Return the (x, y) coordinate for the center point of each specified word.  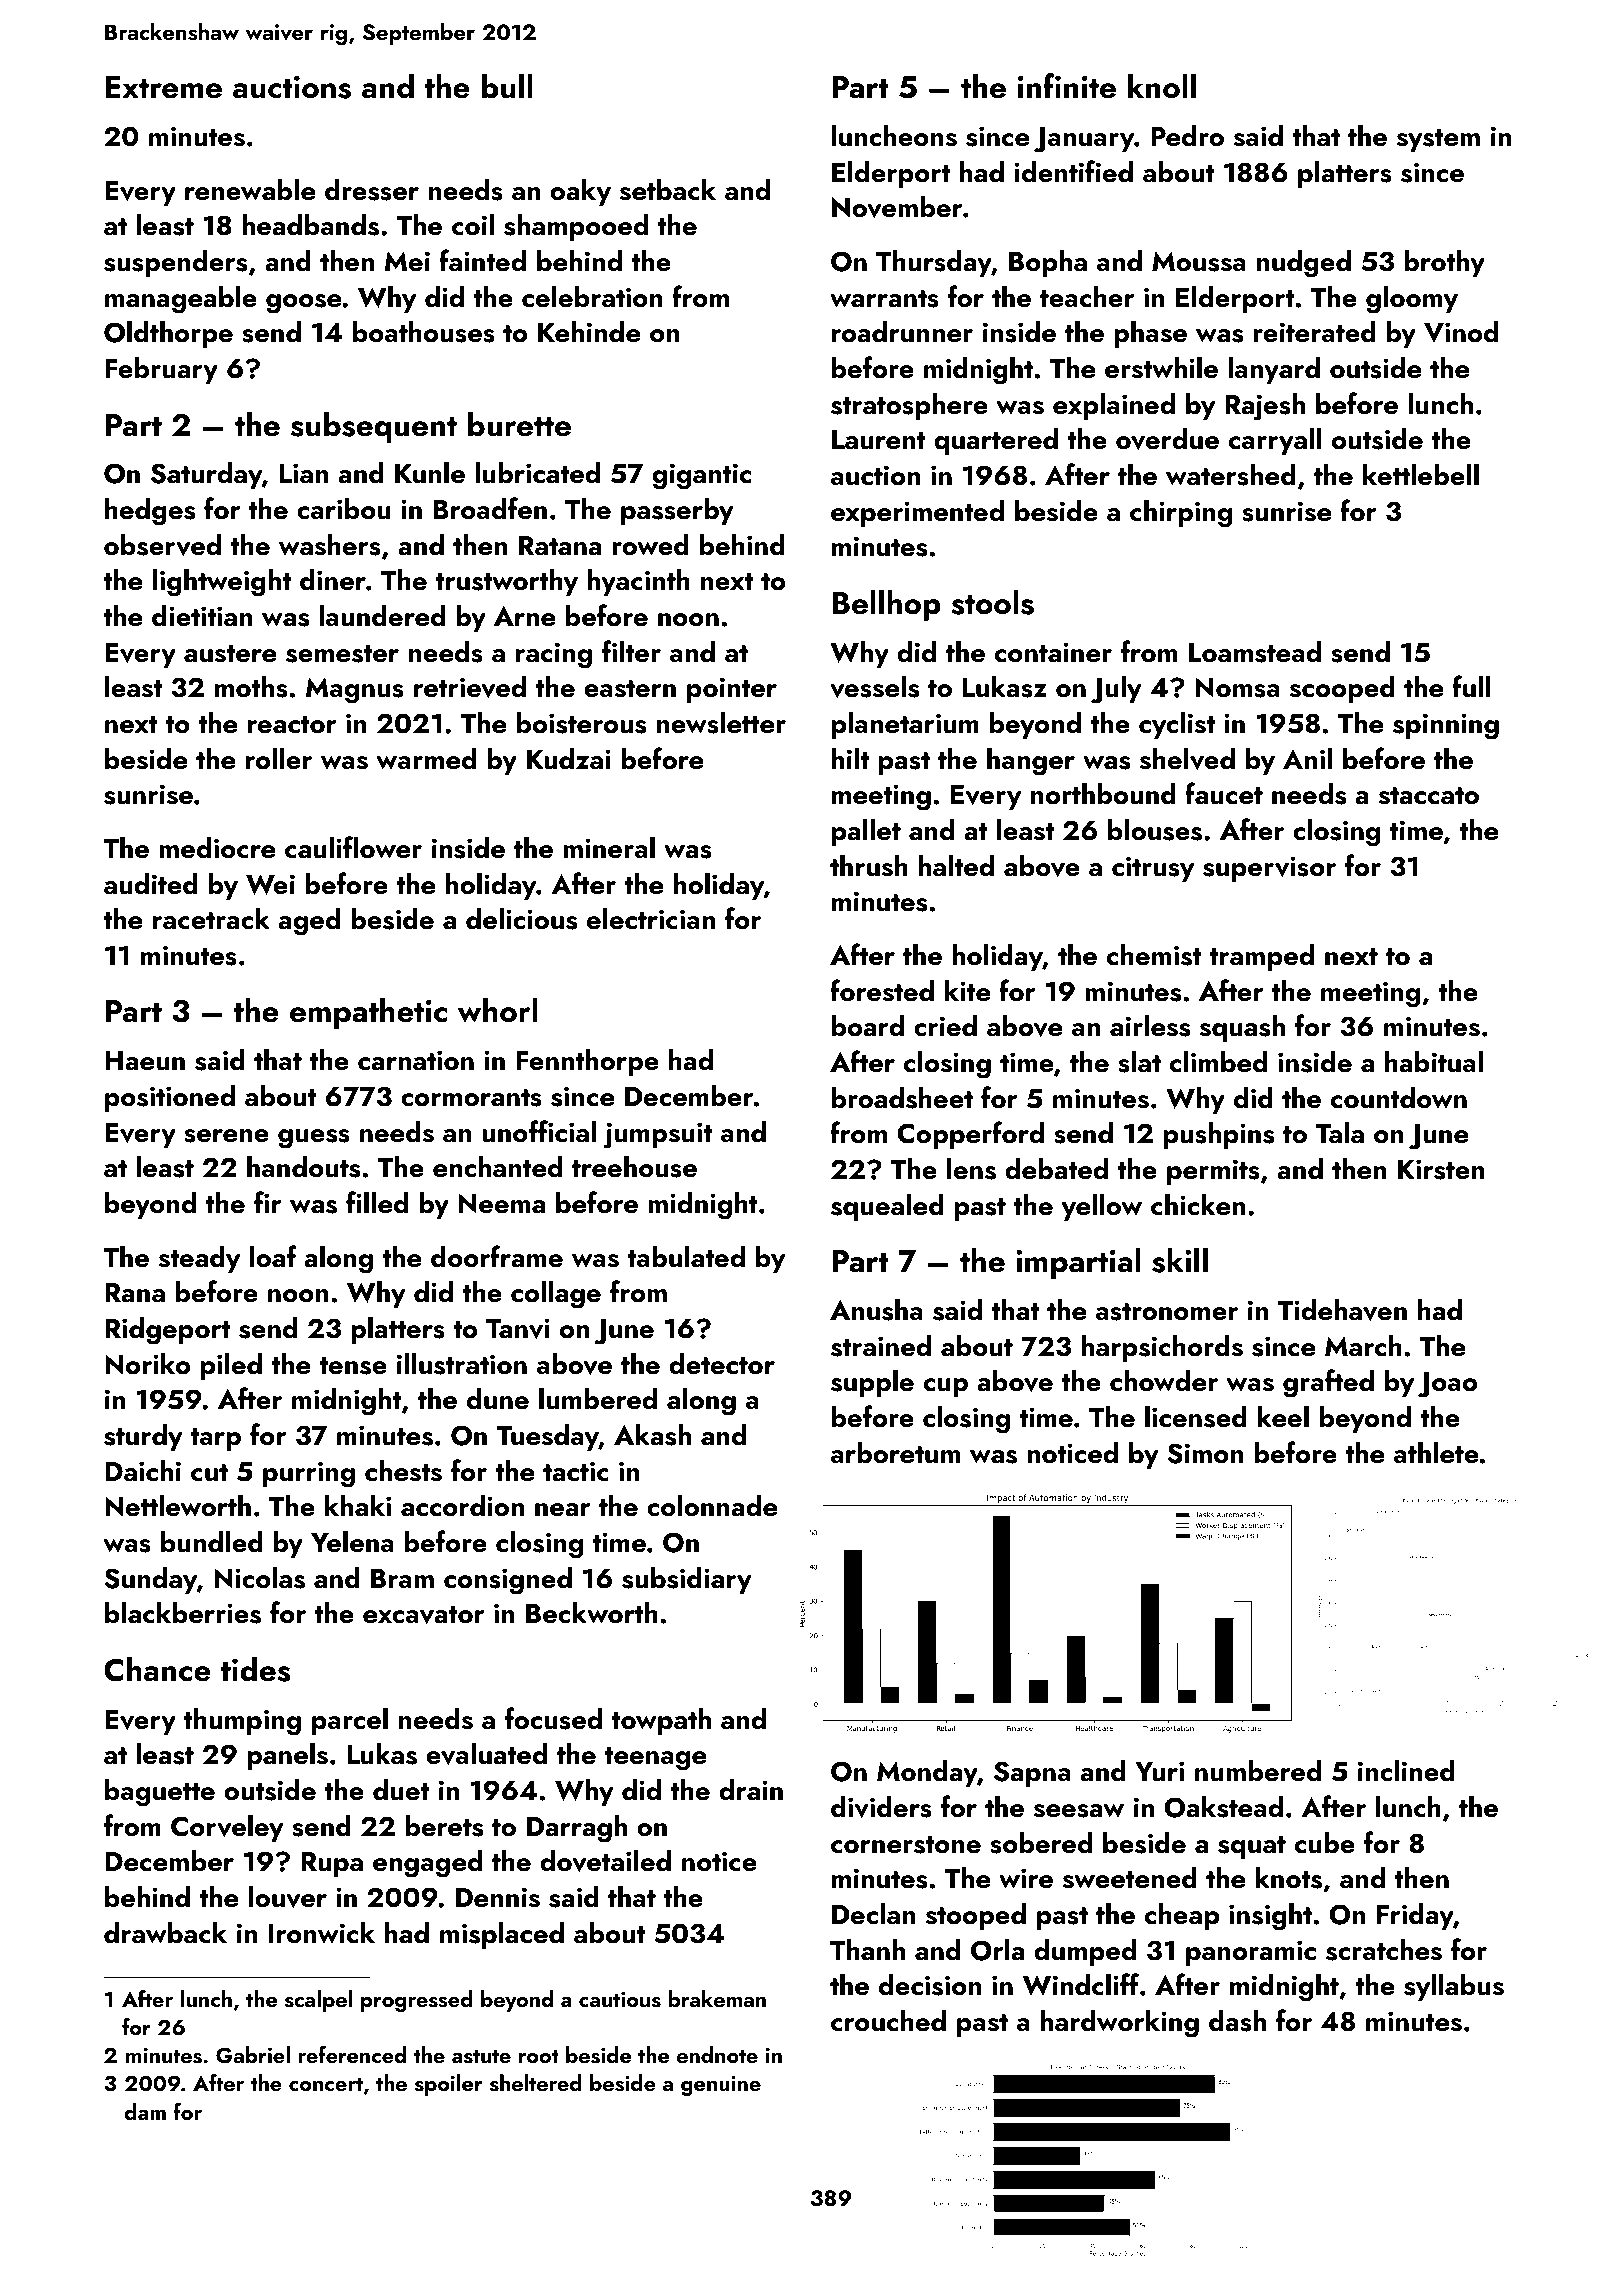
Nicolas (260, 1578)
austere (230, 654)
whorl (498, 1010)
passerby (677, 511)
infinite (1067, 86)
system (1438, 140)
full (1471, 686)
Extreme (164, 87)
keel (1283, 1417)
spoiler (449, 2085)
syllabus (1454, 1987)
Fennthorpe (587, 1062)
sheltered (536, 2083)
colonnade (712, 1506)
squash (1242, 1028)
